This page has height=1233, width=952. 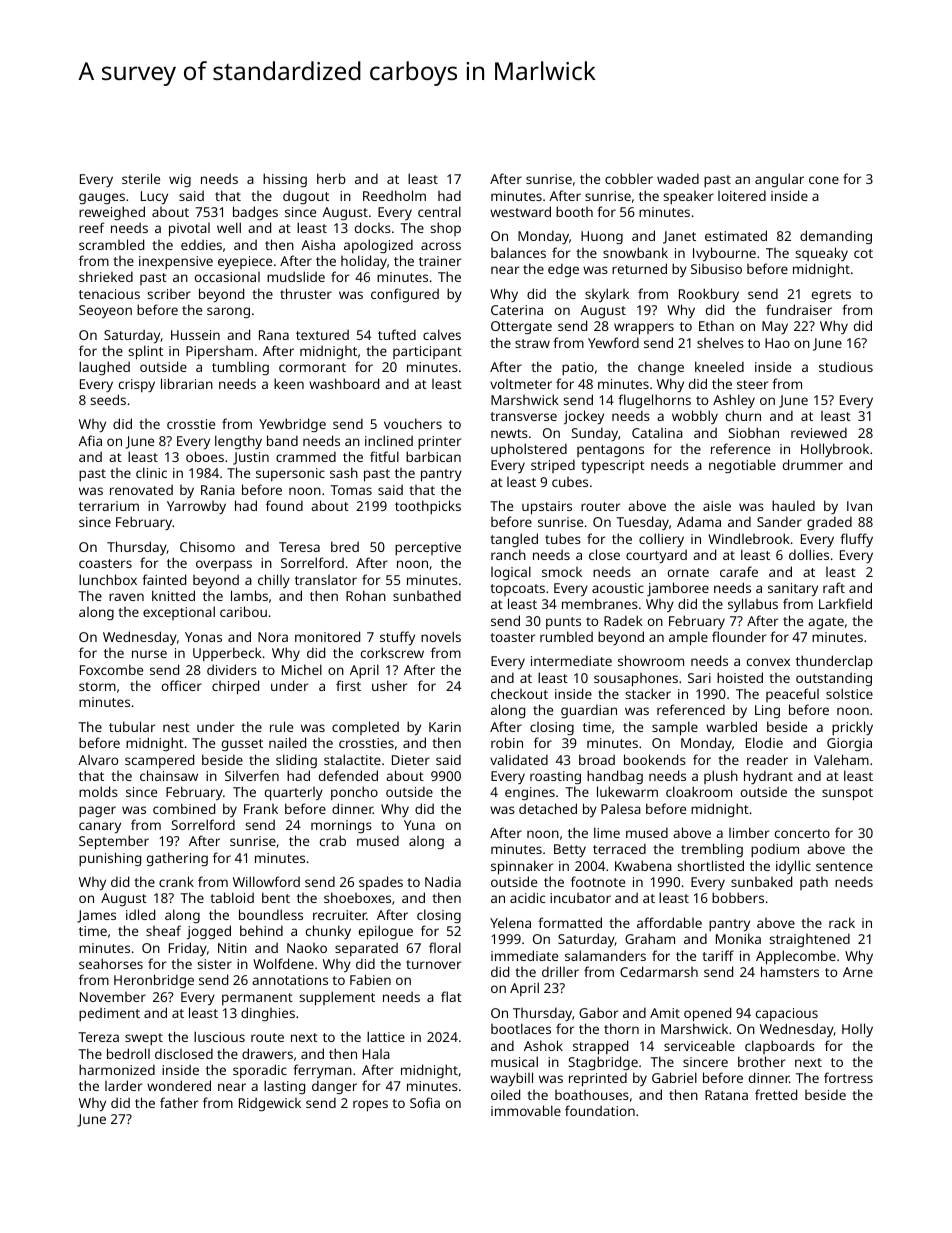 What do you see at coordinates (849, 744) in the page?
I see `Giorgia` at bounding box center [849, 744].
